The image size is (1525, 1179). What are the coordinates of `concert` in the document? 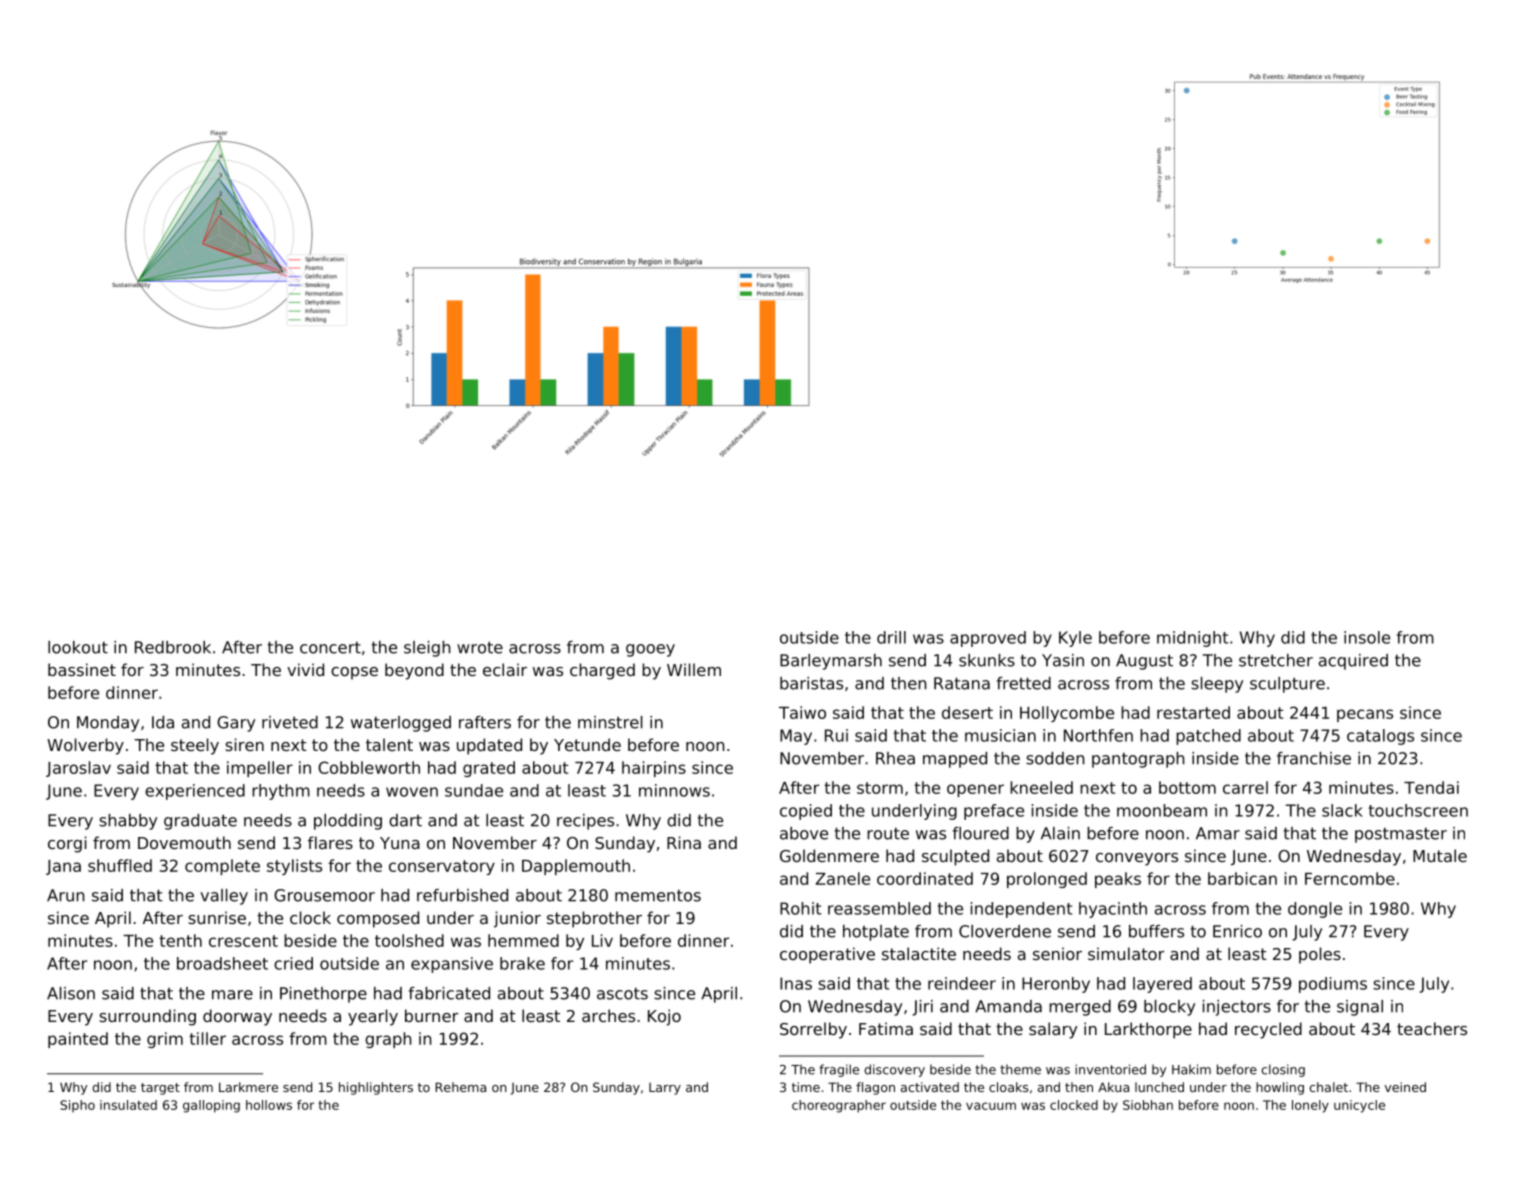 It's located at (330, 648).
